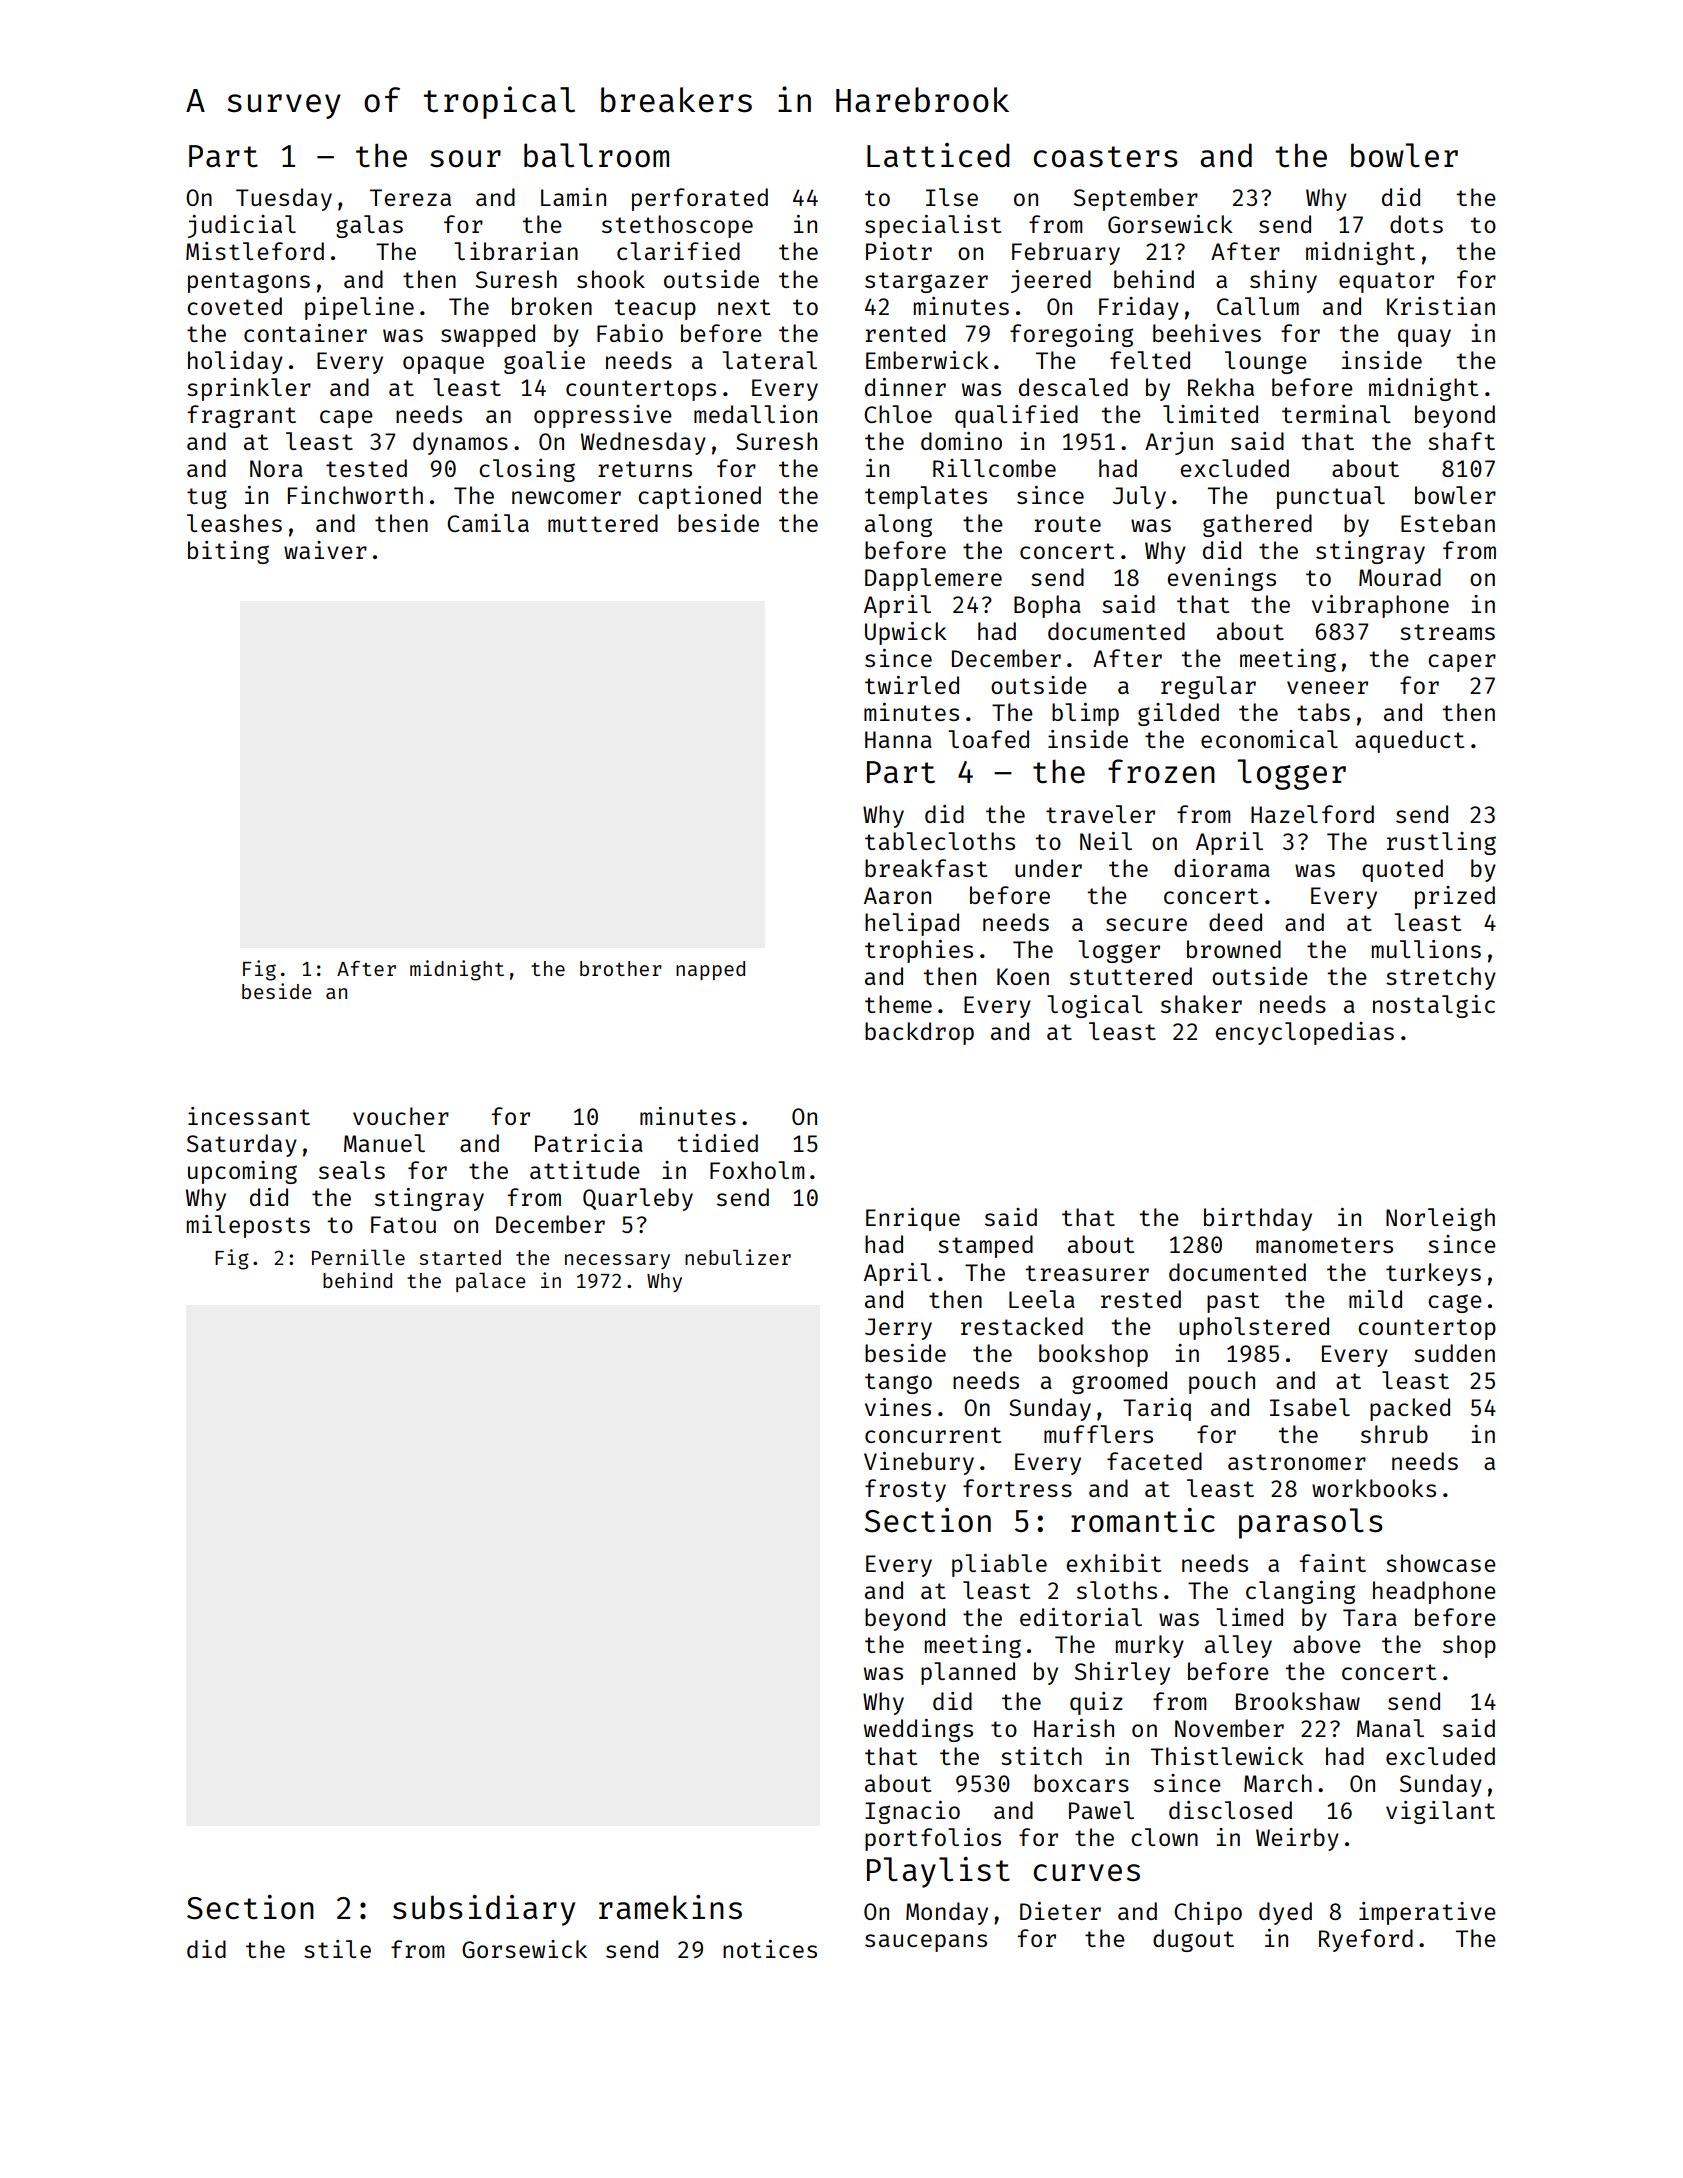 The image size is (1683, 2178). I want to click on Ryeford, so click(1366, 1940).
